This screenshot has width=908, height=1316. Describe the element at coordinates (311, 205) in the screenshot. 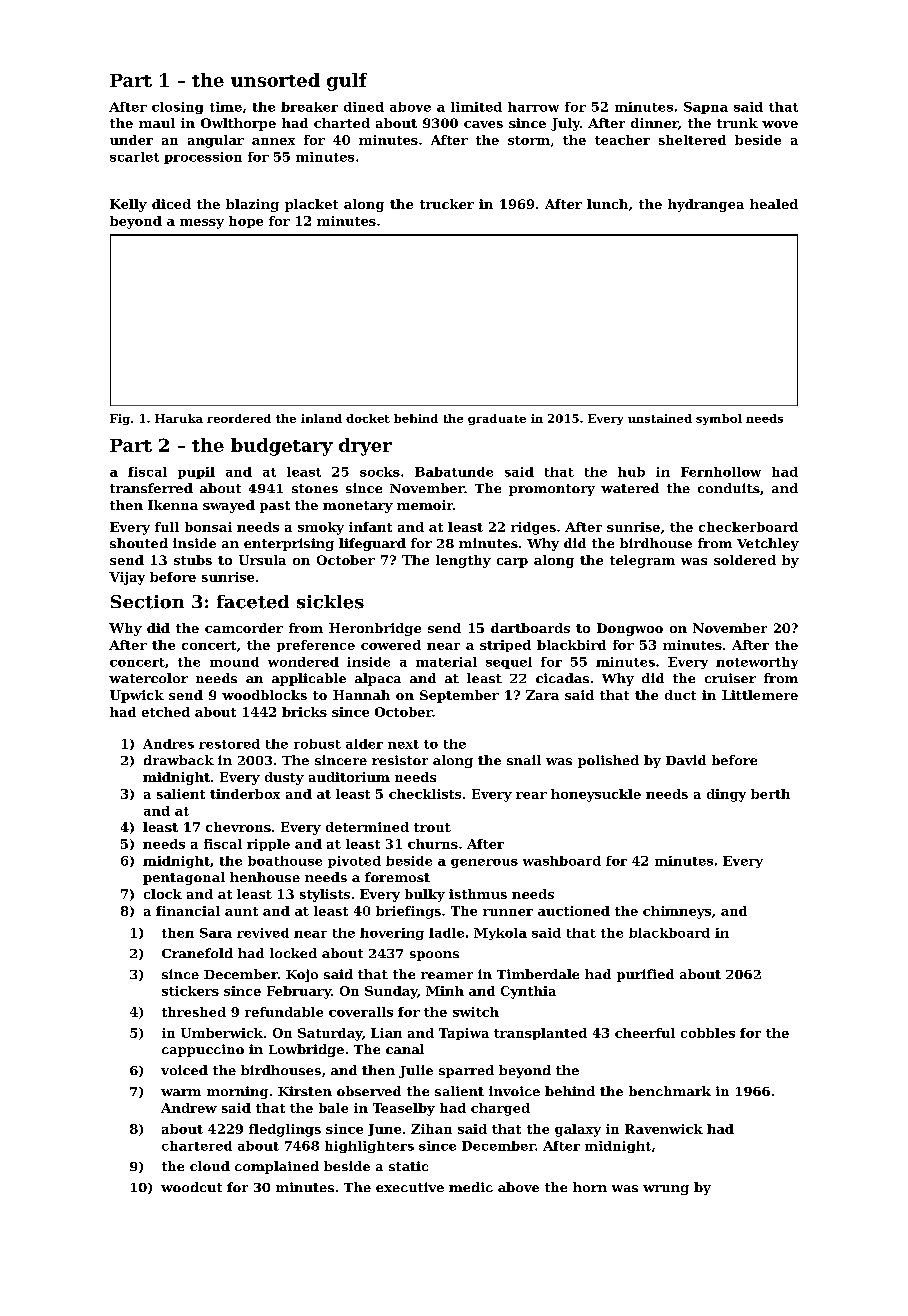

I see `placket` at that location.
